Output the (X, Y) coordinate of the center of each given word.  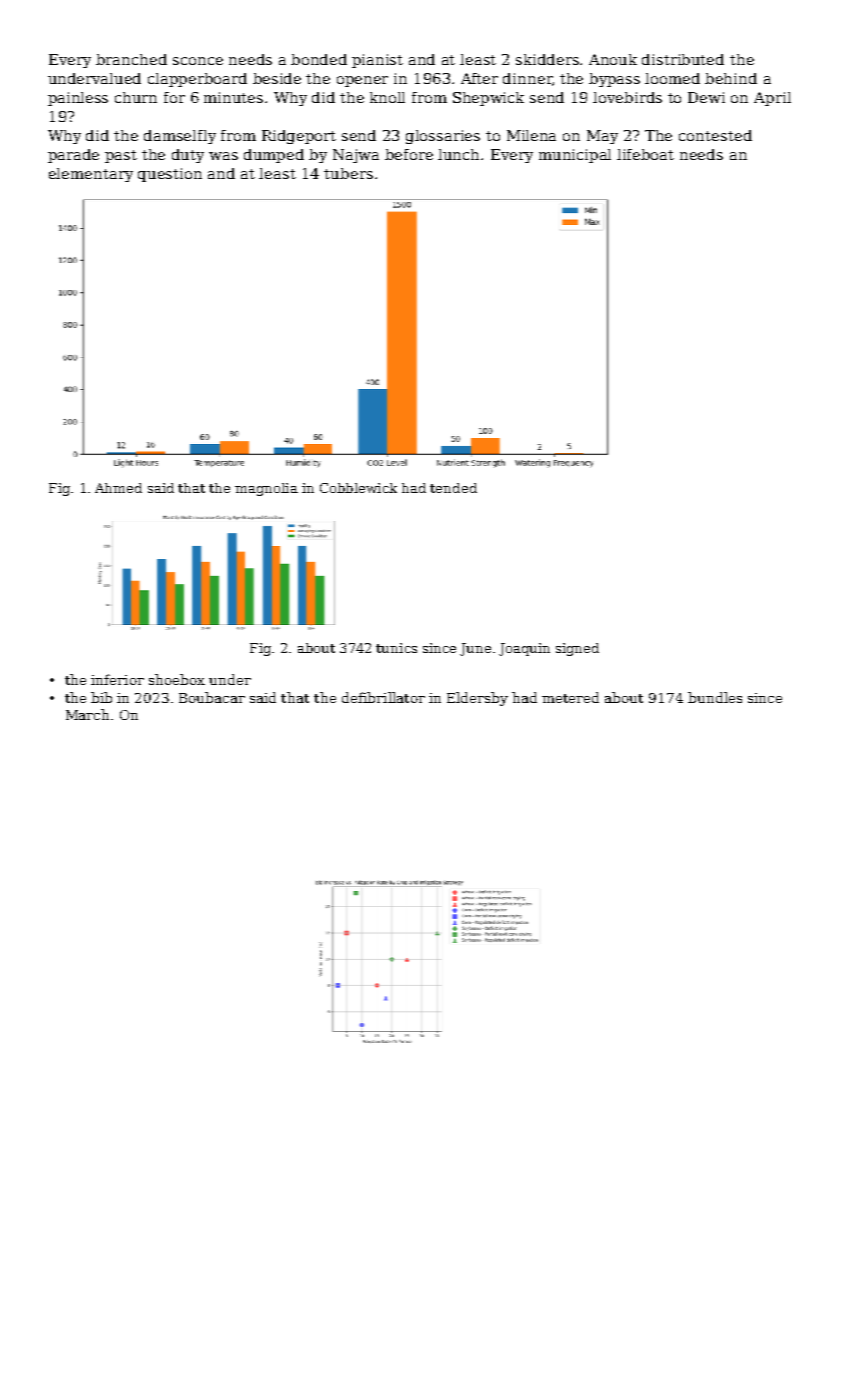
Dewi (706, 97)
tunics (396, 648)
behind (731, 78)
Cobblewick (358, 488)
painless (78, 99)
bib (101, 697)
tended (453, 488)
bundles (715, 697)
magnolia (266, 489)
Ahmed (118, 488)
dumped (274, 156)
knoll (387, 97)
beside (277, 78)
